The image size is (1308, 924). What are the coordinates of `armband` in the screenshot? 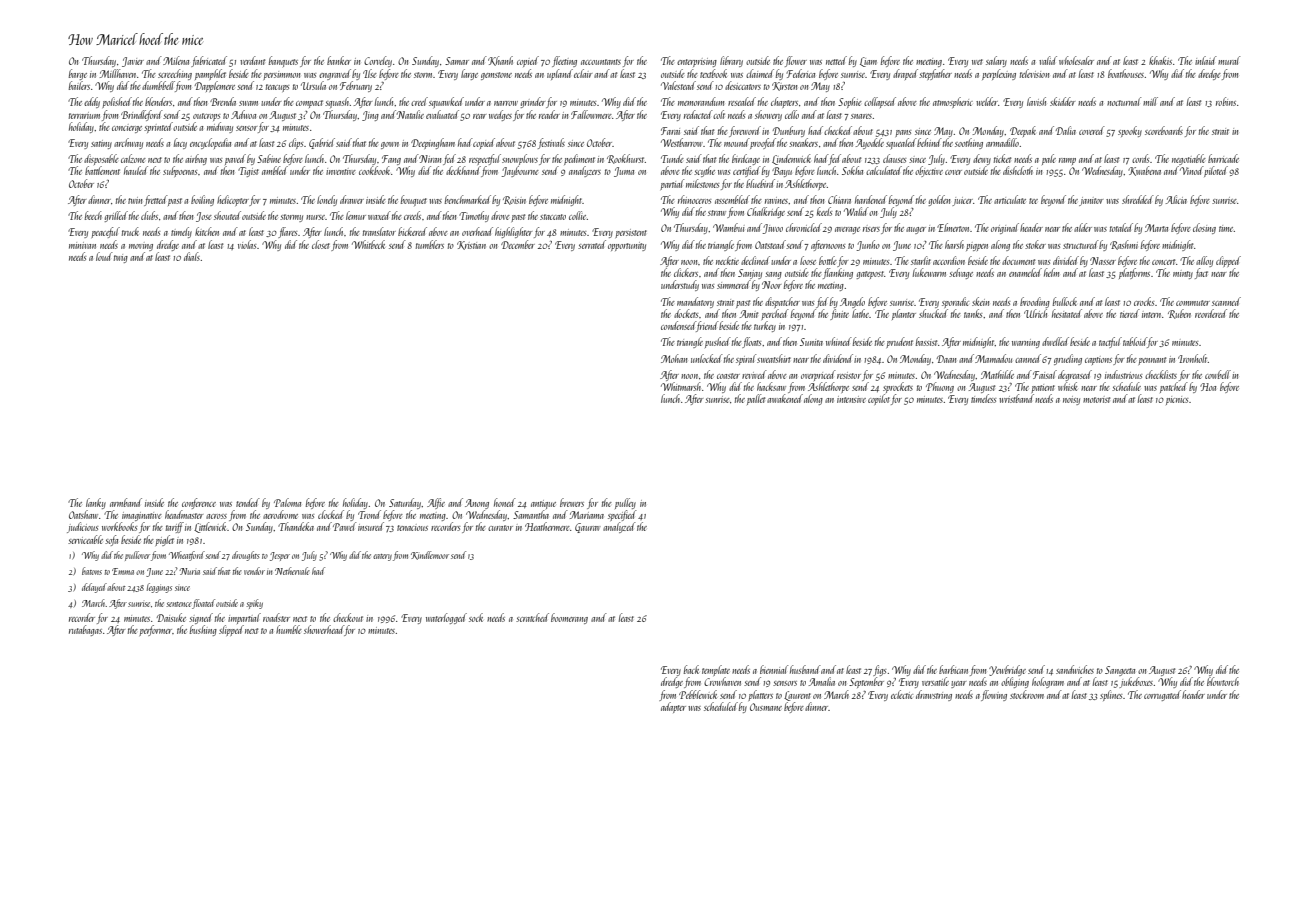 It's located at (126, 502).
